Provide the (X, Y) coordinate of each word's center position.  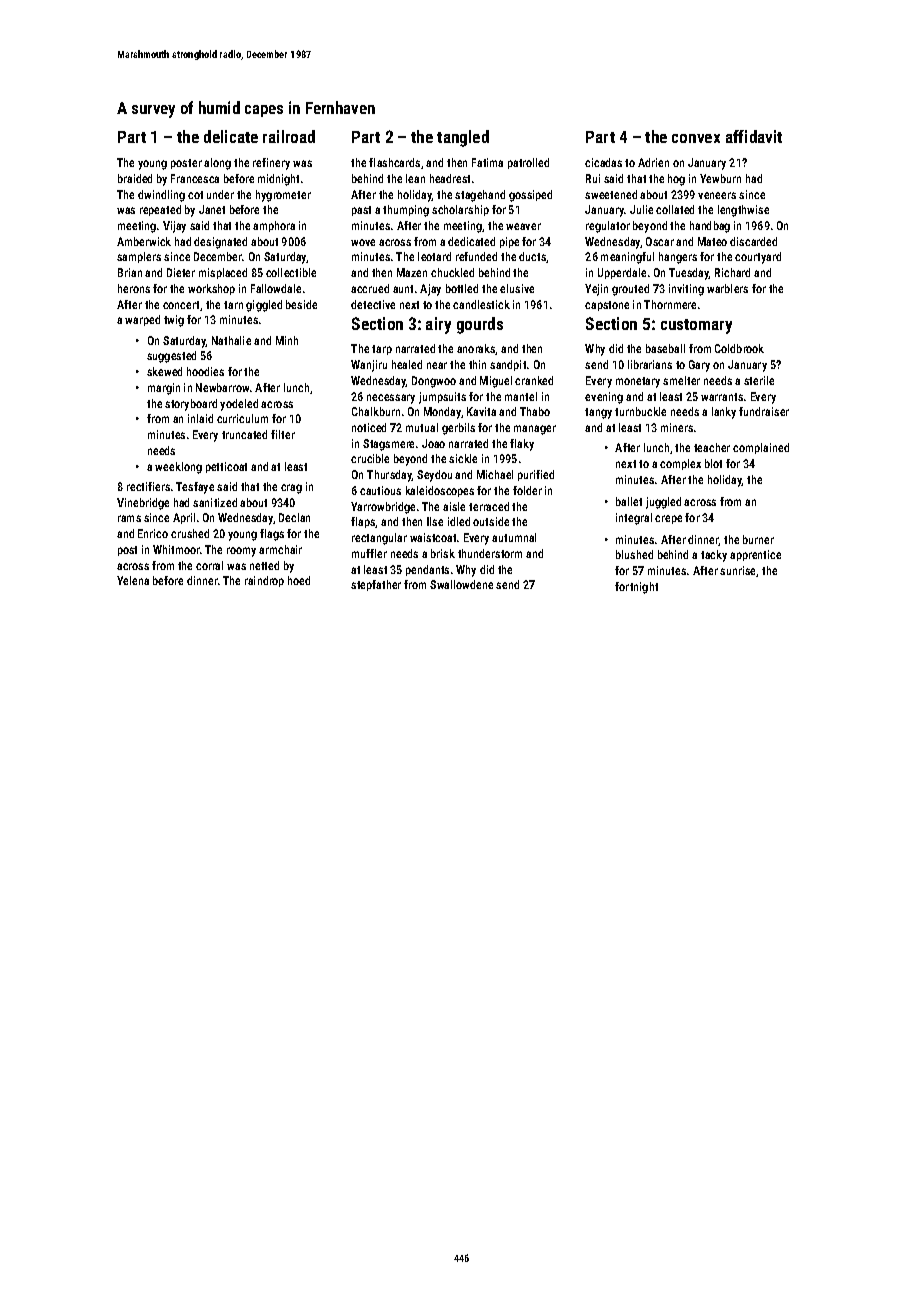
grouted (630, 290)
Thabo (535, 411)
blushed (634, 554)
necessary (391, 399)
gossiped (530, 196)
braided (135, 178)
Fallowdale (276, 288)
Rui (593, 178)
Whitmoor (176, 549)
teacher (712, 447)
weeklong (178, 468)
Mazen (412, 272)
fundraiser (764, 411)
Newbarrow (222, 387)
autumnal (514, 537)
